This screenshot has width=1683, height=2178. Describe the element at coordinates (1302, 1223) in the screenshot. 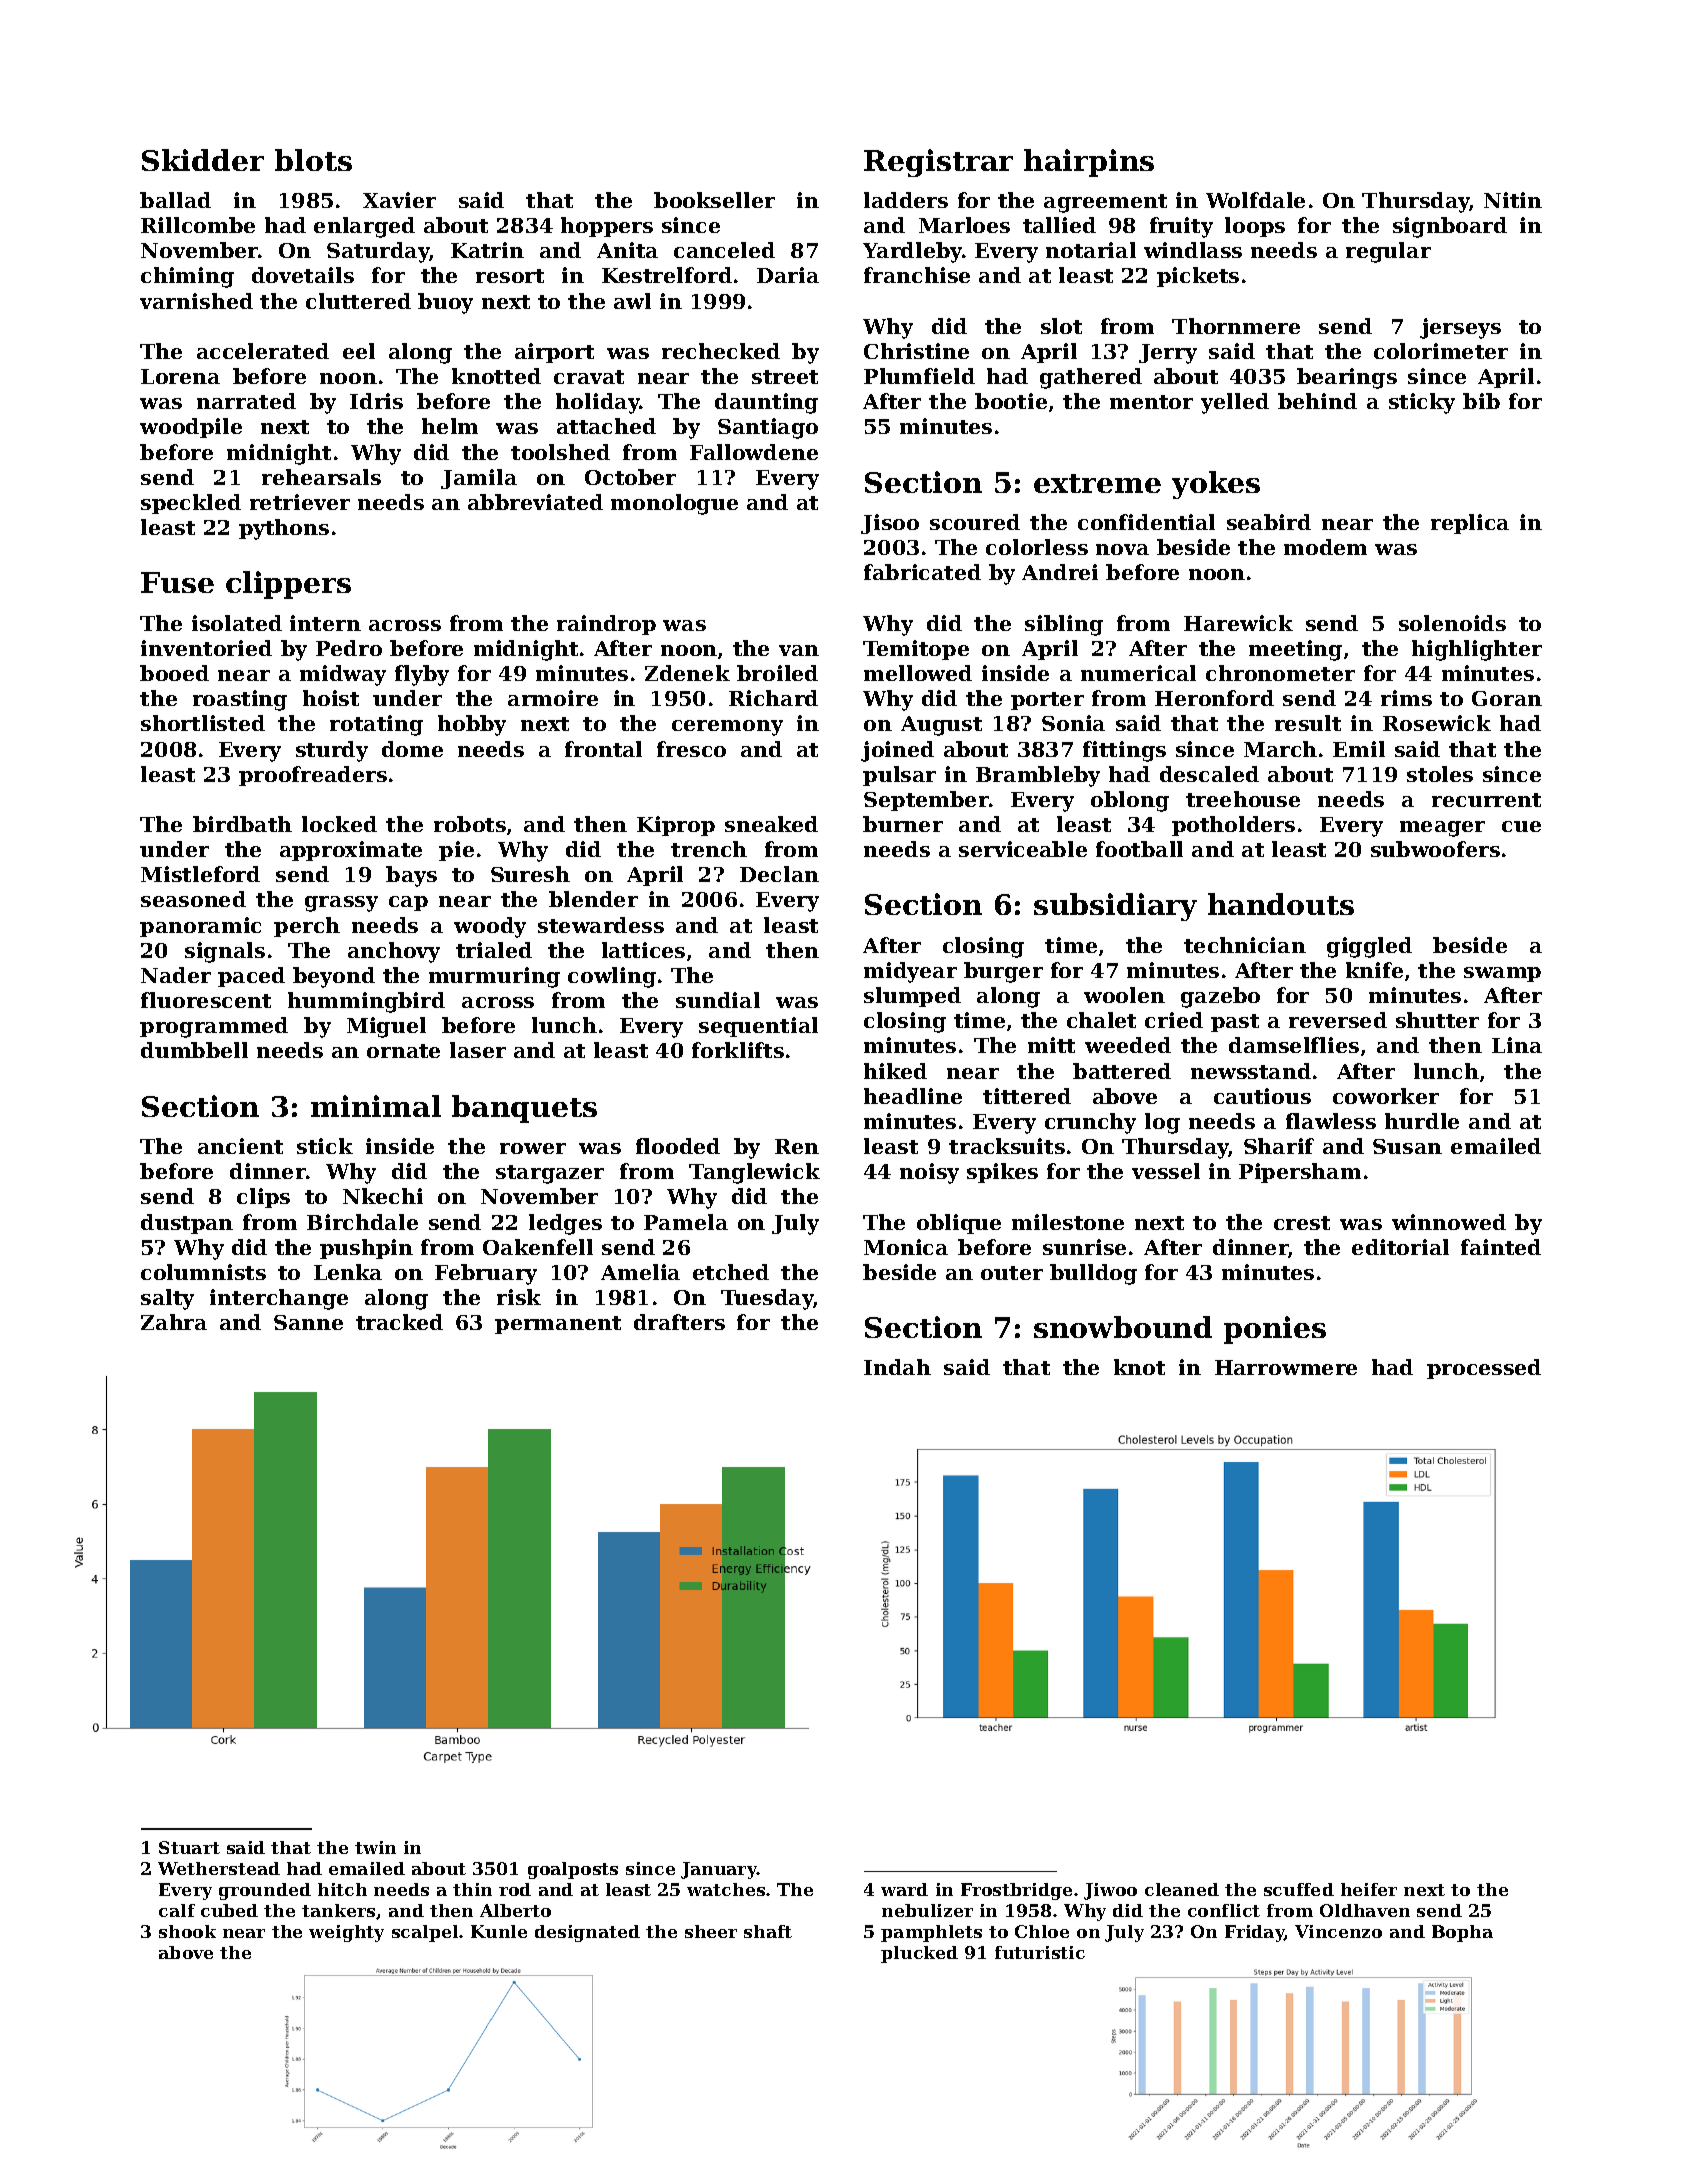

I see `crest` at that location.
